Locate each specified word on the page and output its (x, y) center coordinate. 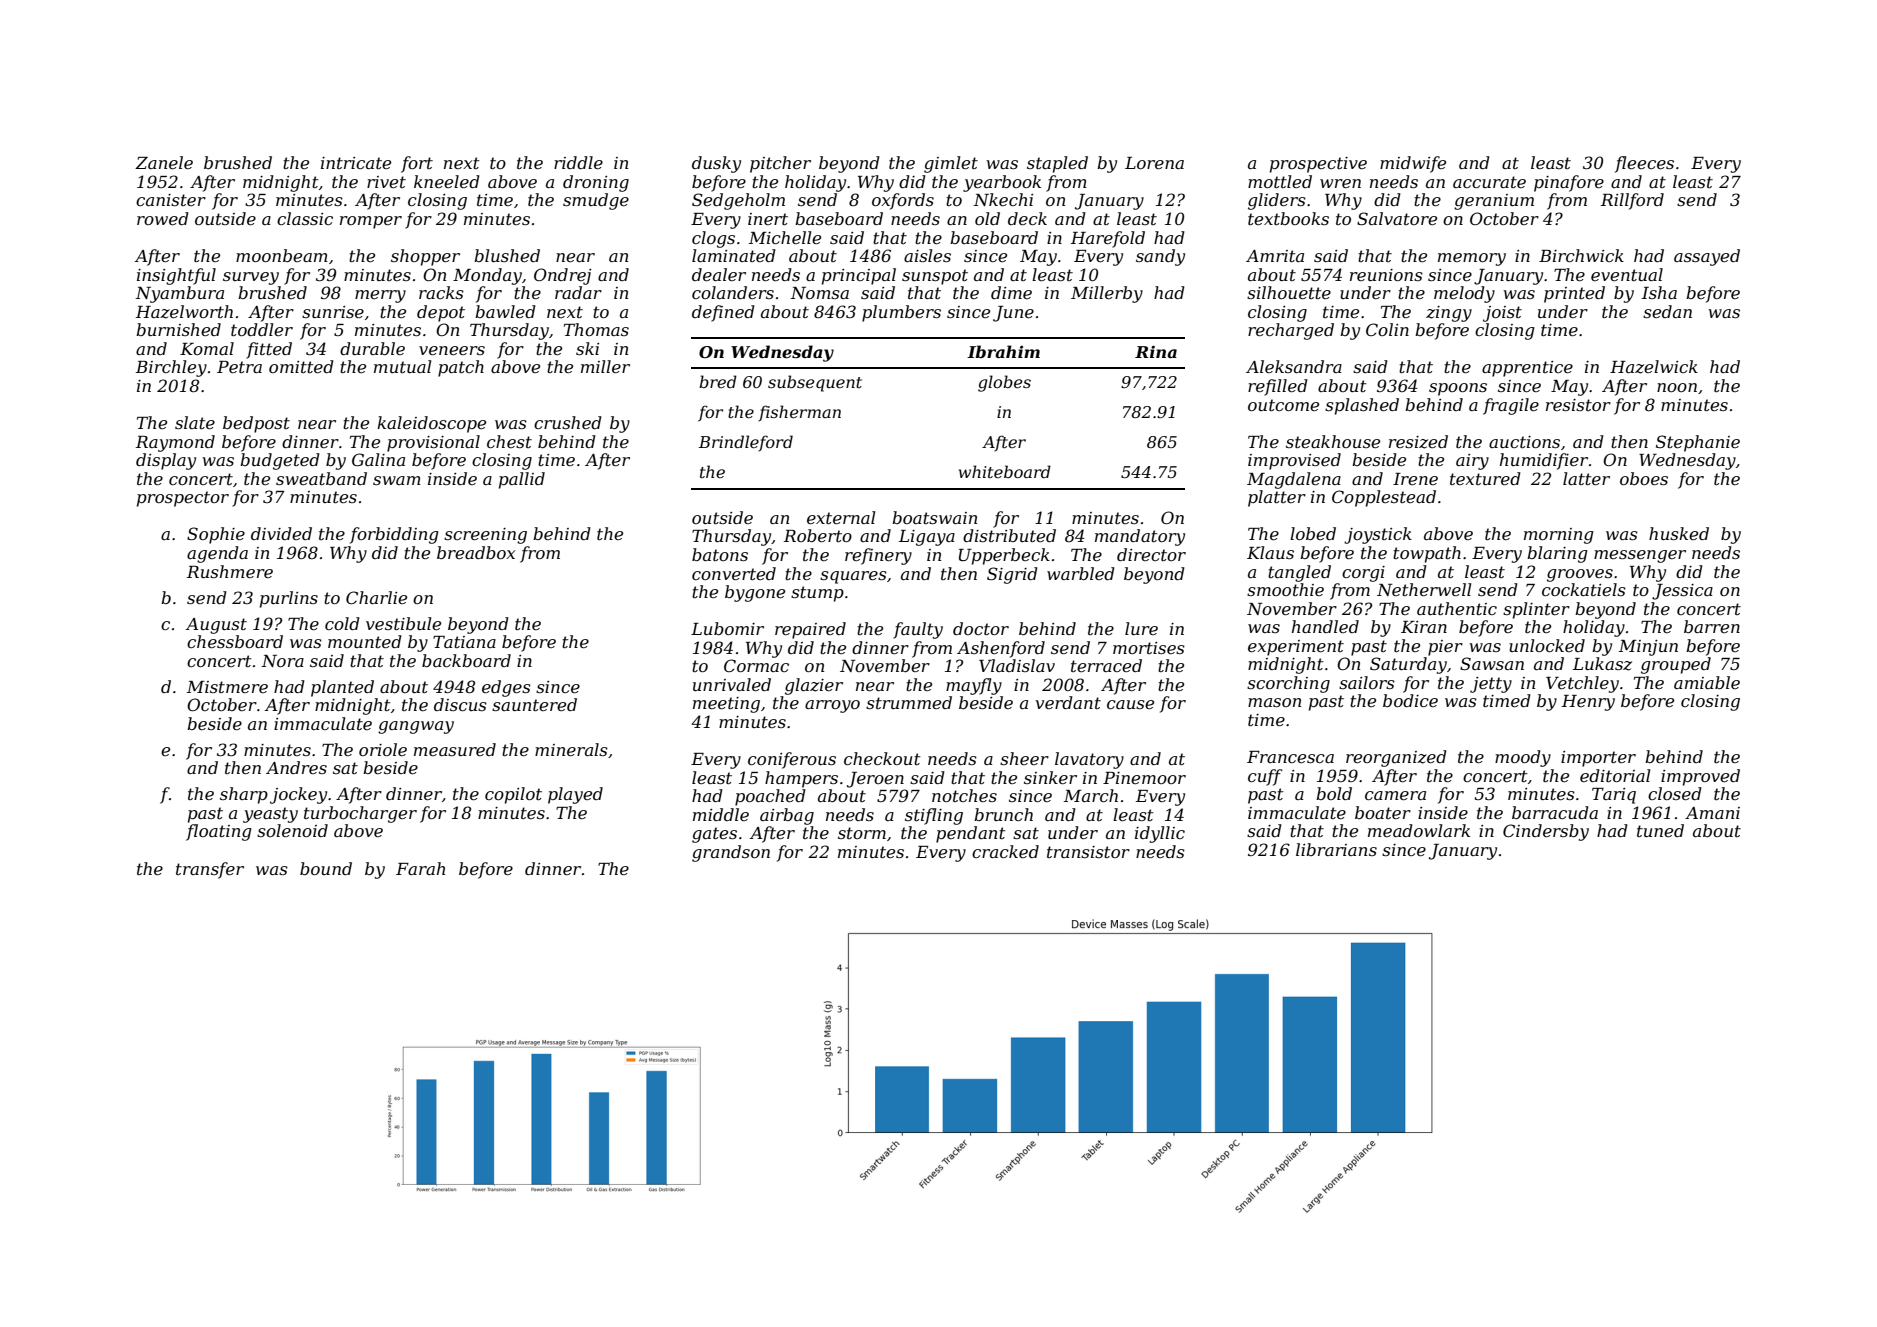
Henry (1588, 703)
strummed (909, 702)
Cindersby (1546, 832)
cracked (1005, 851)
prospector (183, 499)
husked (1679, 533)
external (841, 517)
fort (417, 164)
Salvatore (1397, 218)
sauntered (534, 704)
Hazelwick (1654, 367)
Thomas (596, 329)
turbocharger (360, 814)
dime (1011, 292)
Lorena (1154, 163)
